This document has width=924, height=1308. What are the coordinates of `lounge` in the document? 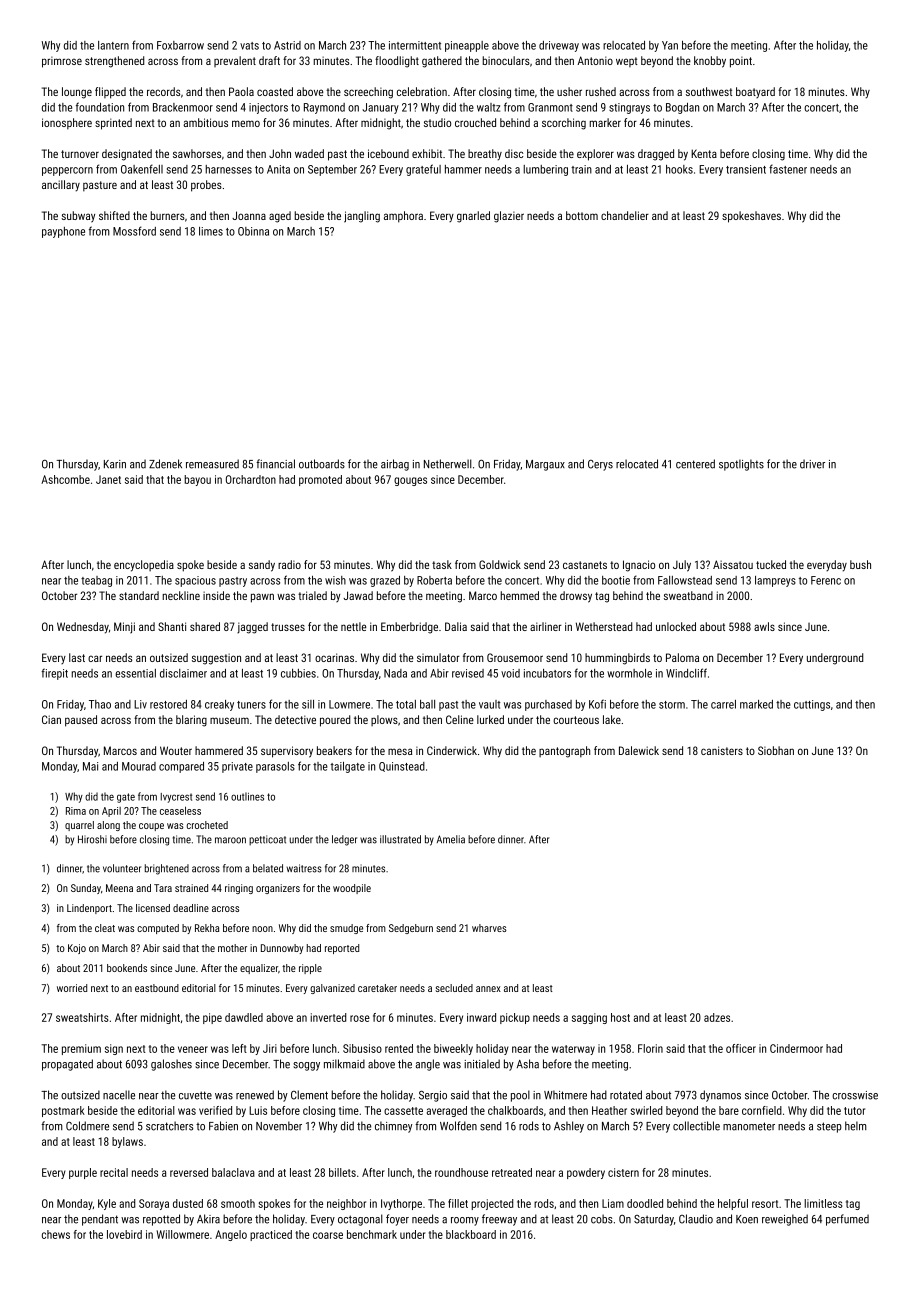 It's located at (77, 93).
